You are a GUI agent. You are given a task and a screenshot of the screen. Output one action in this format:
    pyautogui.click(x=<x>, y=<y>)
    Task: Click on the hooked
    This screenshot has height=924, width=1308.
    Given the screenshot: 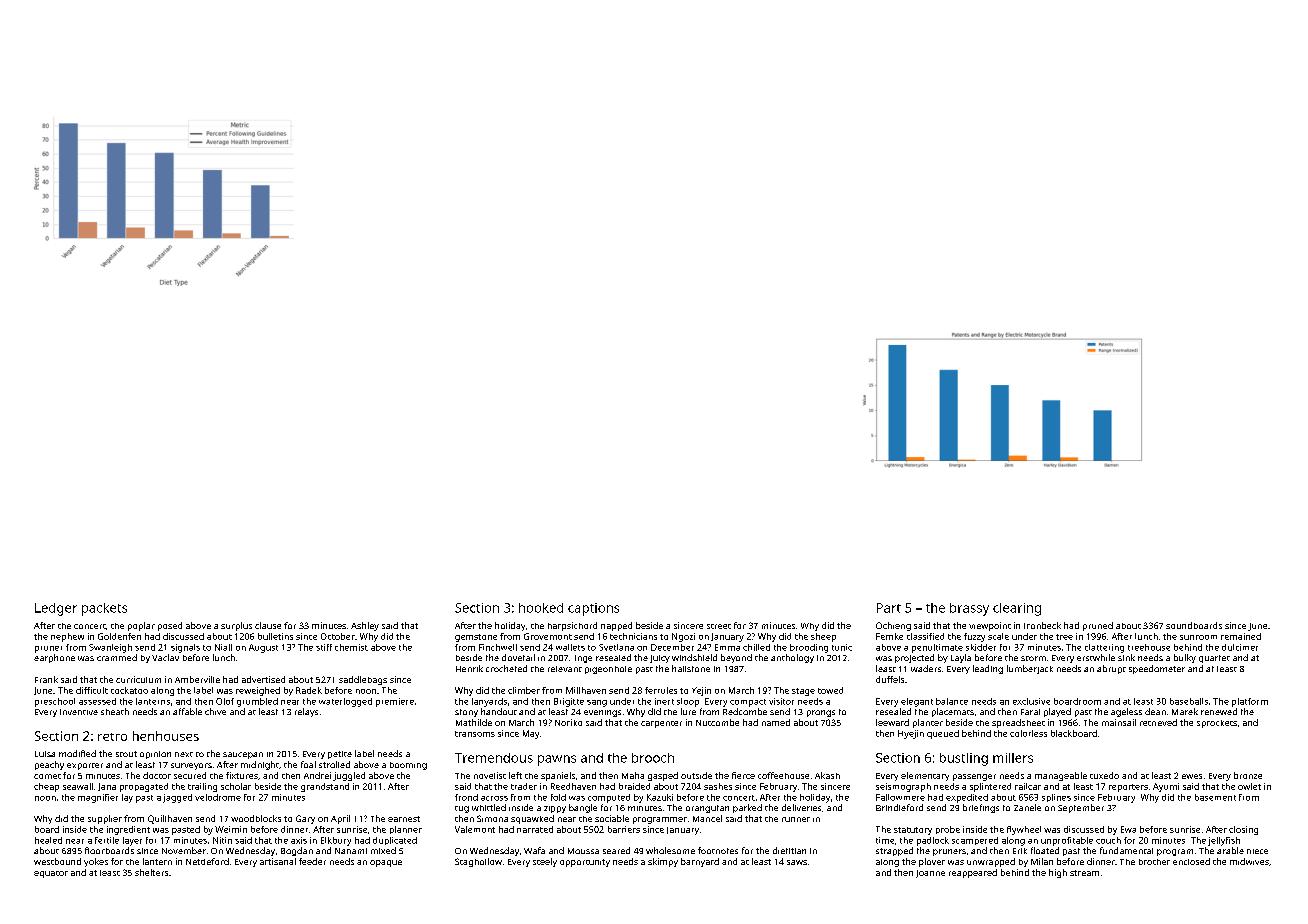 What is the action you would take?
    pyautogui.click(x=541, y=608)
